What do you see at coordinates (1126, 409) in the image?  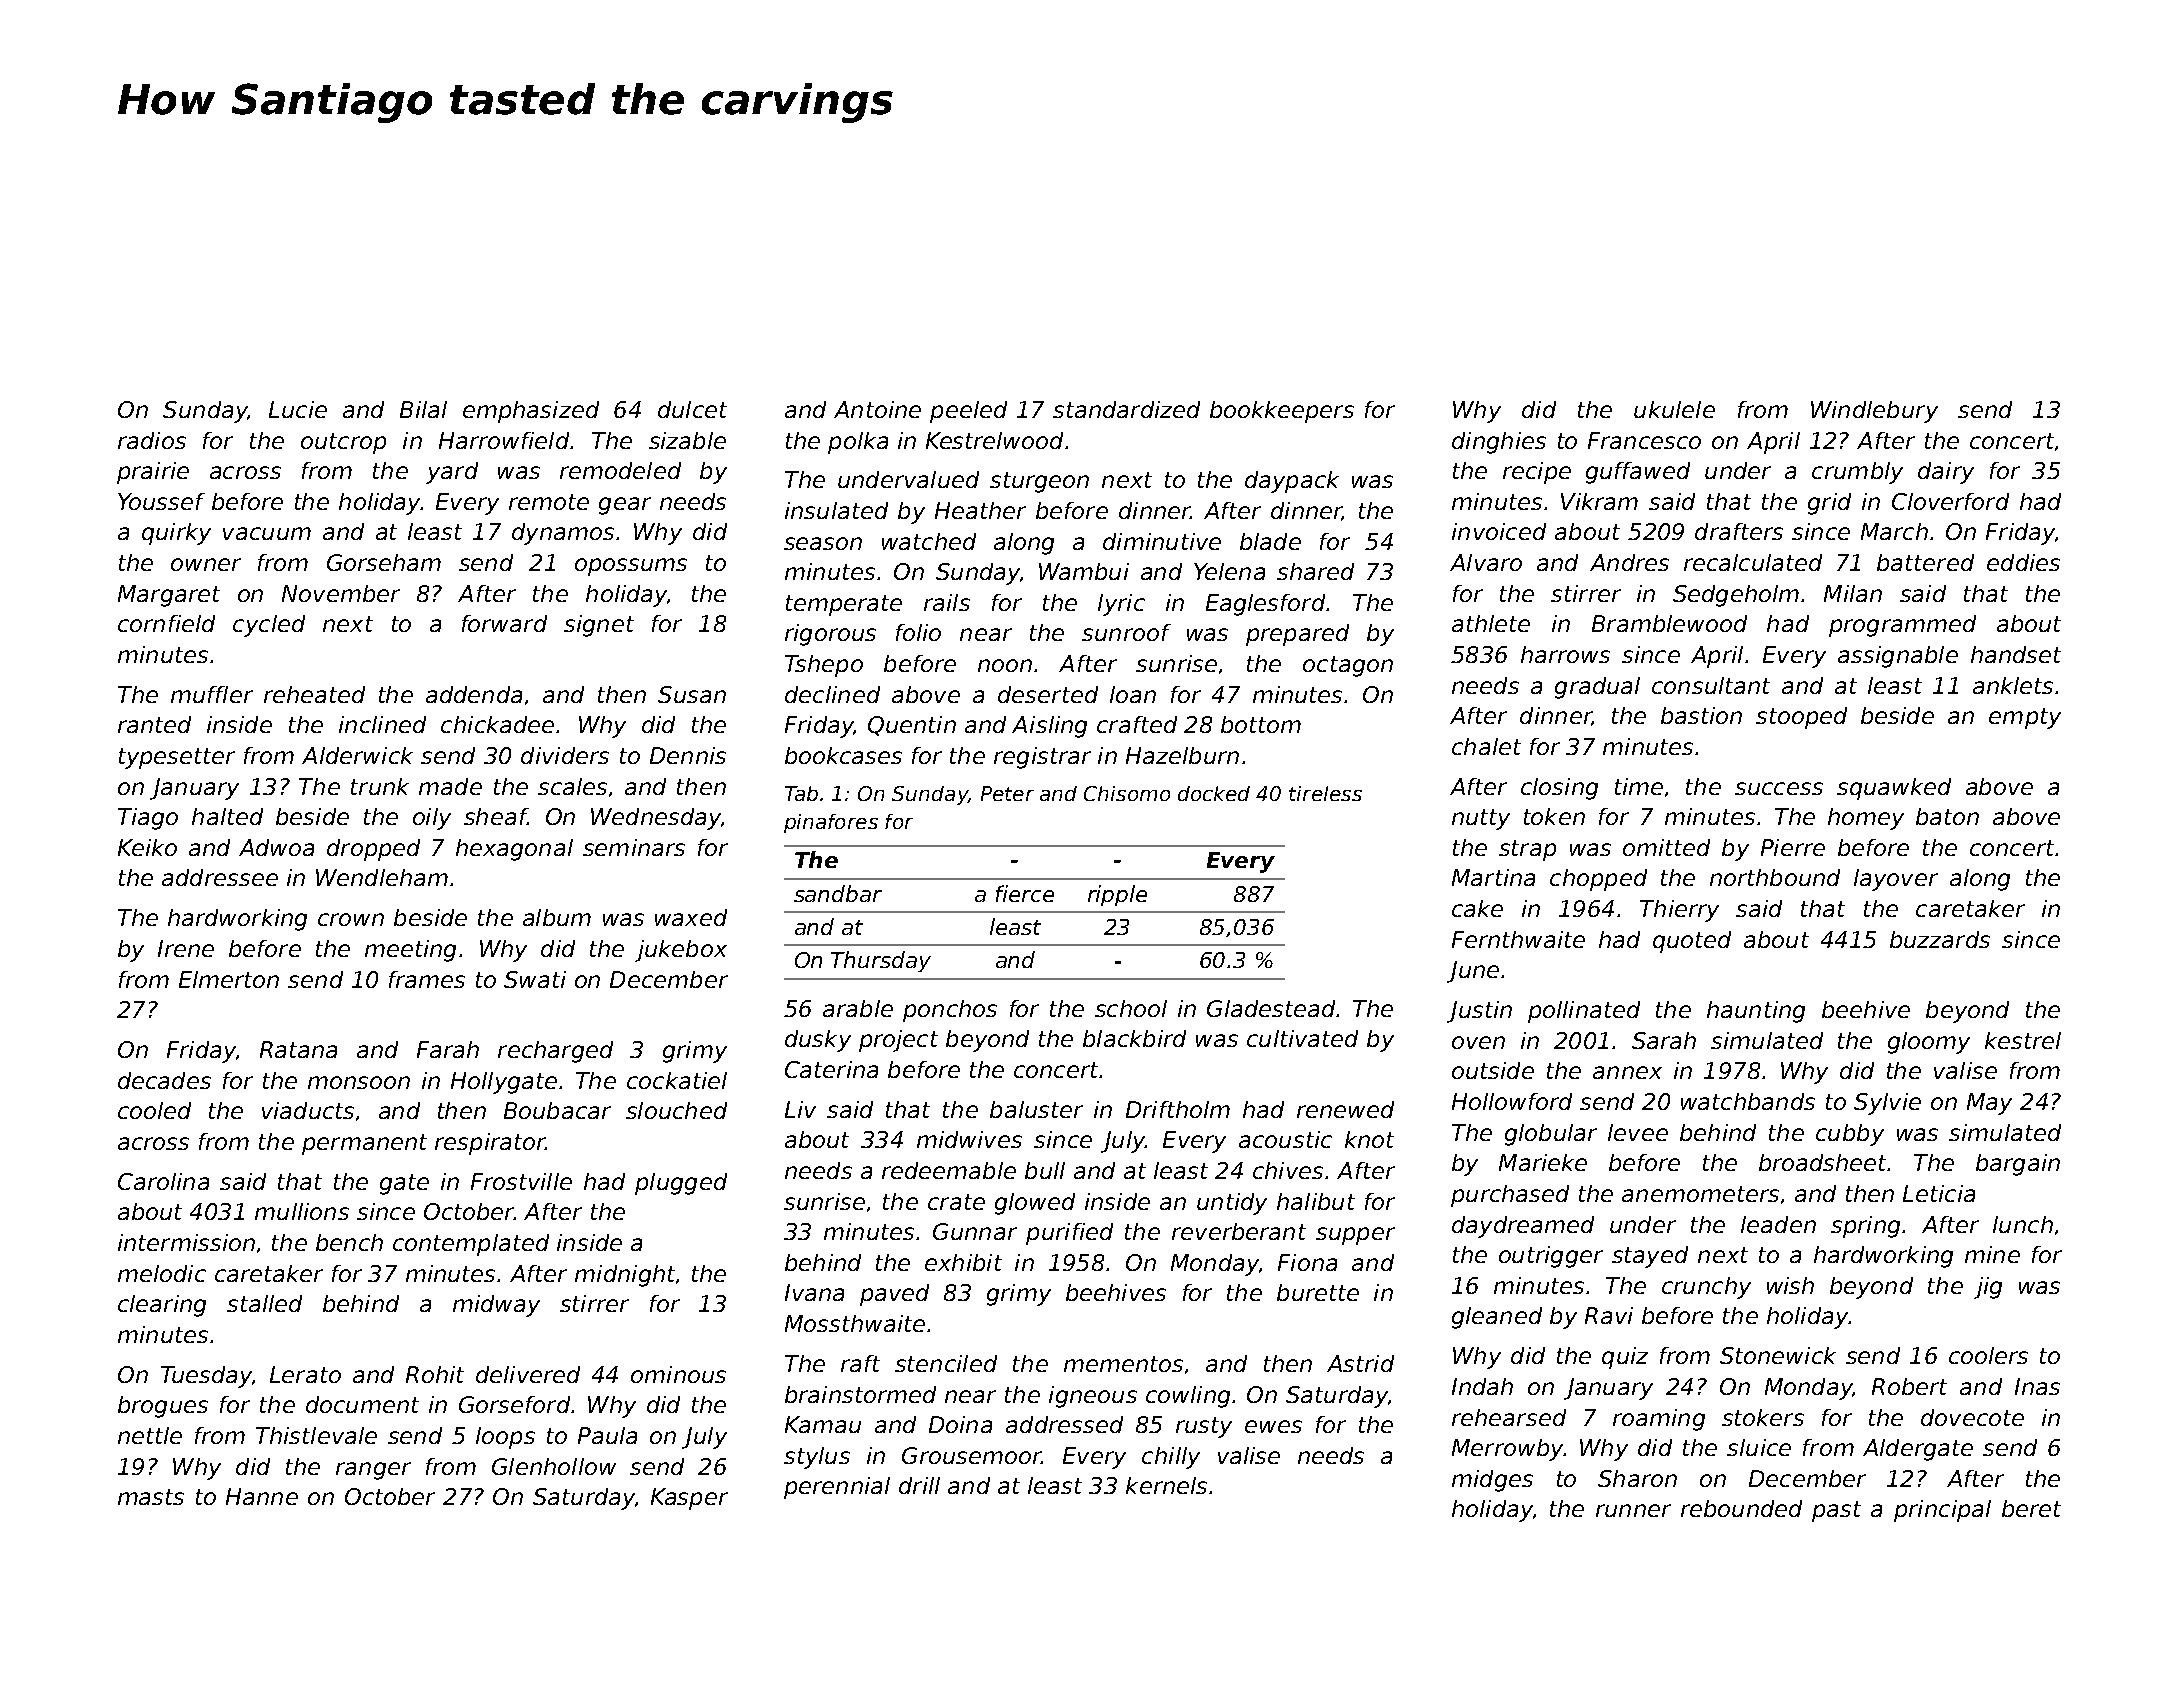 I see `standardized` at bounding box center [1126, 409].
